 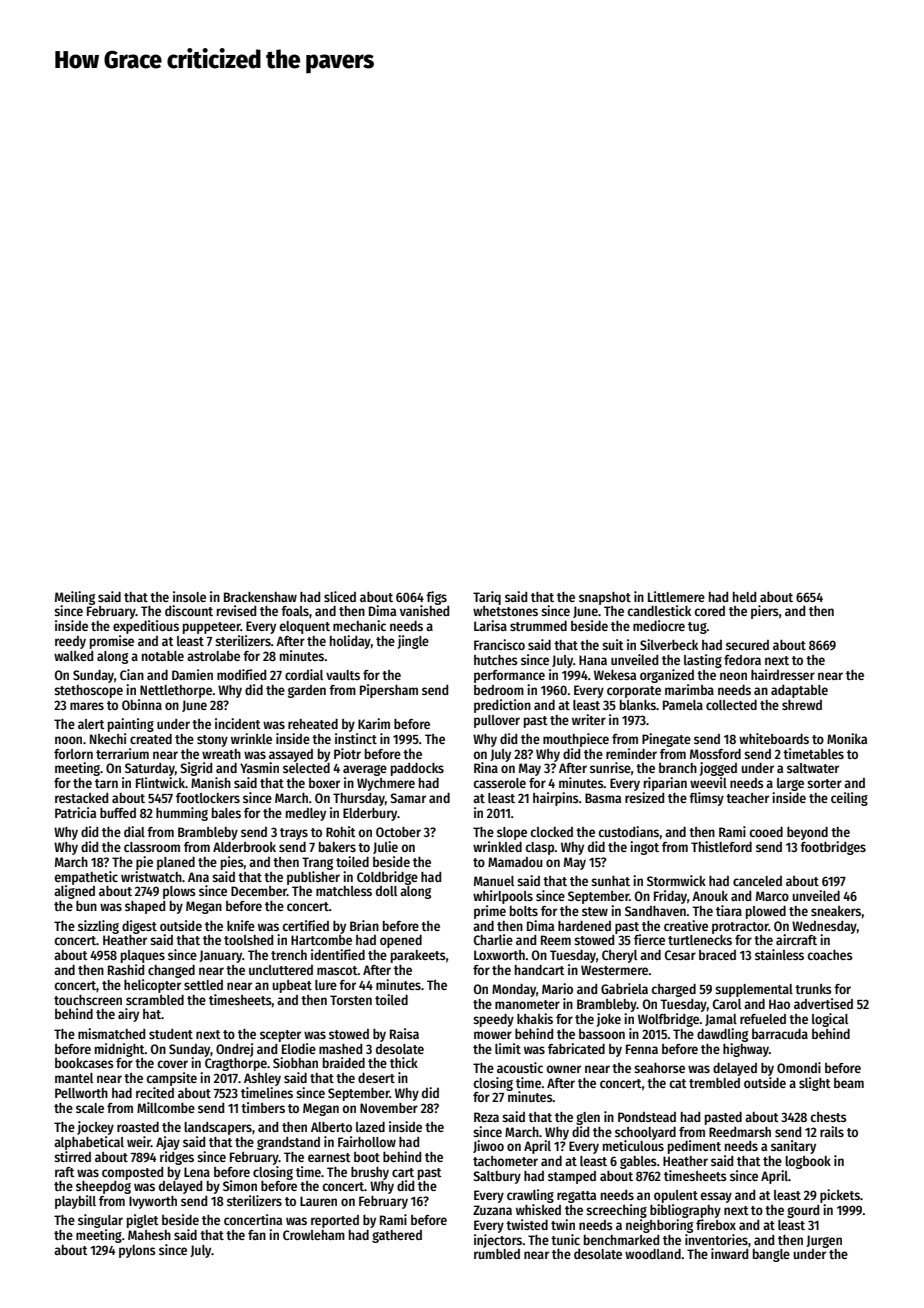 I want to click on garden, so click(x=307, y=691).
